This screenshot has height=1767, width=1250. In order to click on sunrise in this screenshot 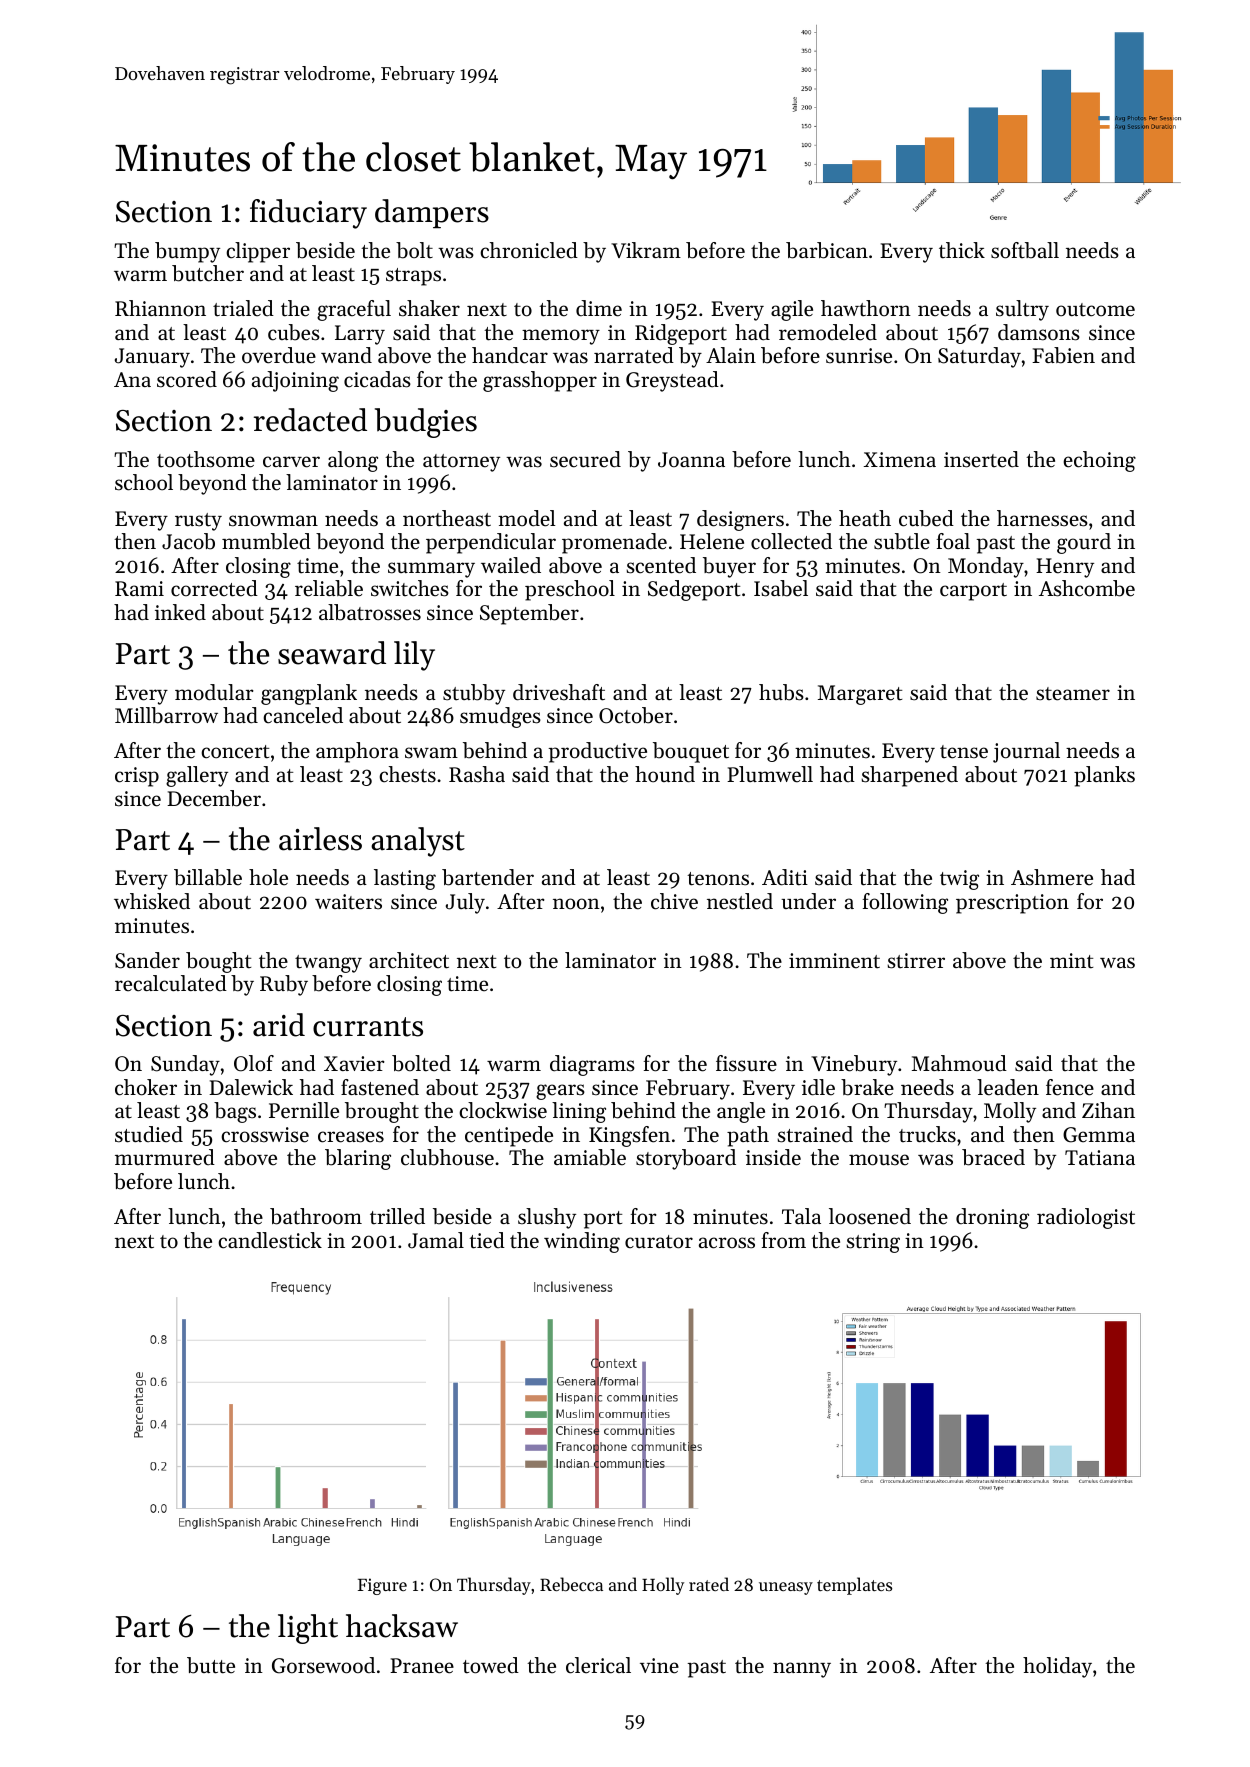, I will do `click(859, 356)`.
